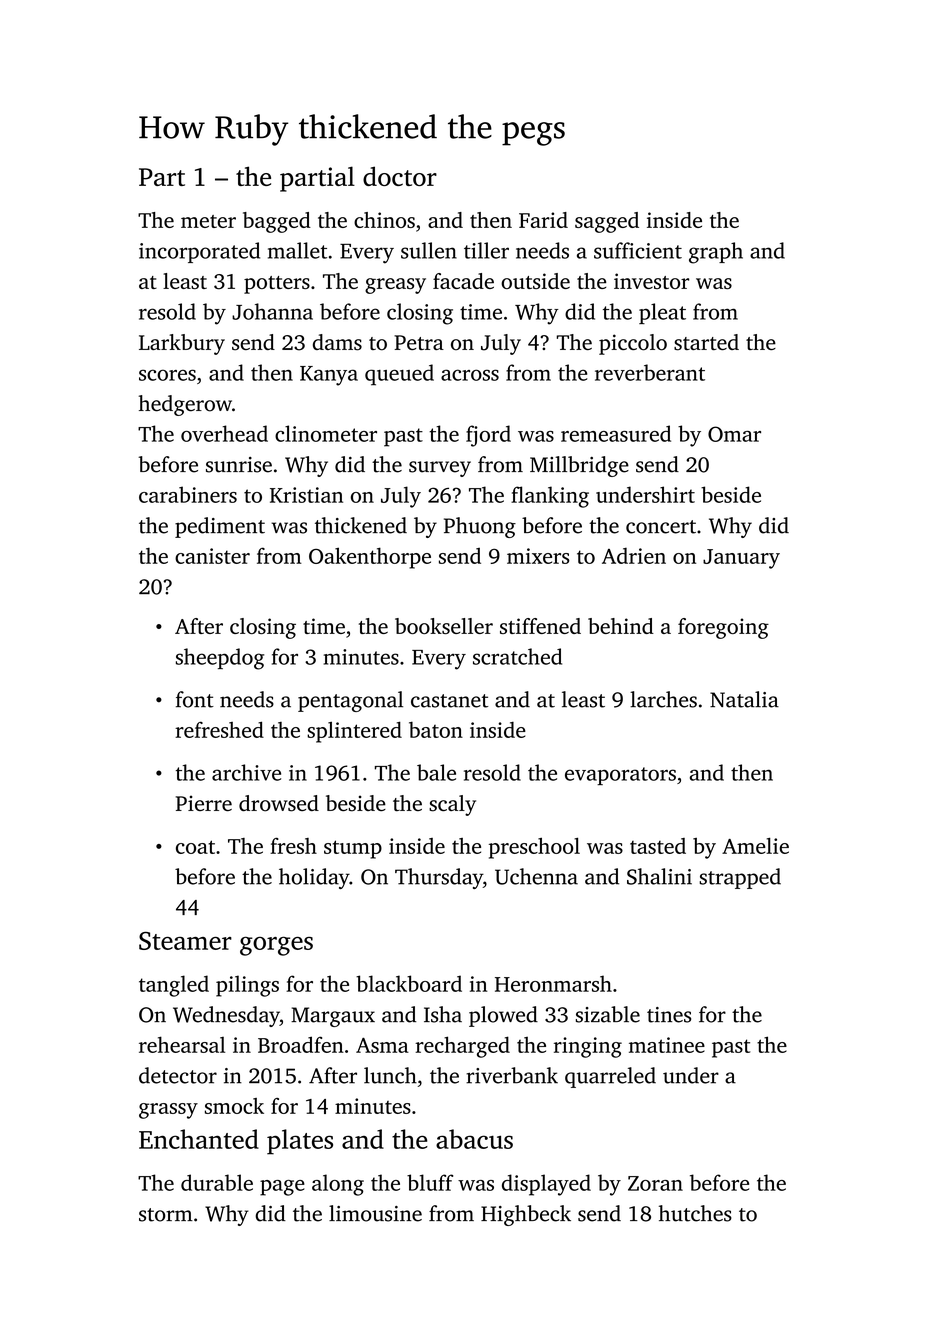 This screenshot has height=1322, width=932. Describe the element at coordinates (463, 281) in the screenshot. I see `facade` at that location.
